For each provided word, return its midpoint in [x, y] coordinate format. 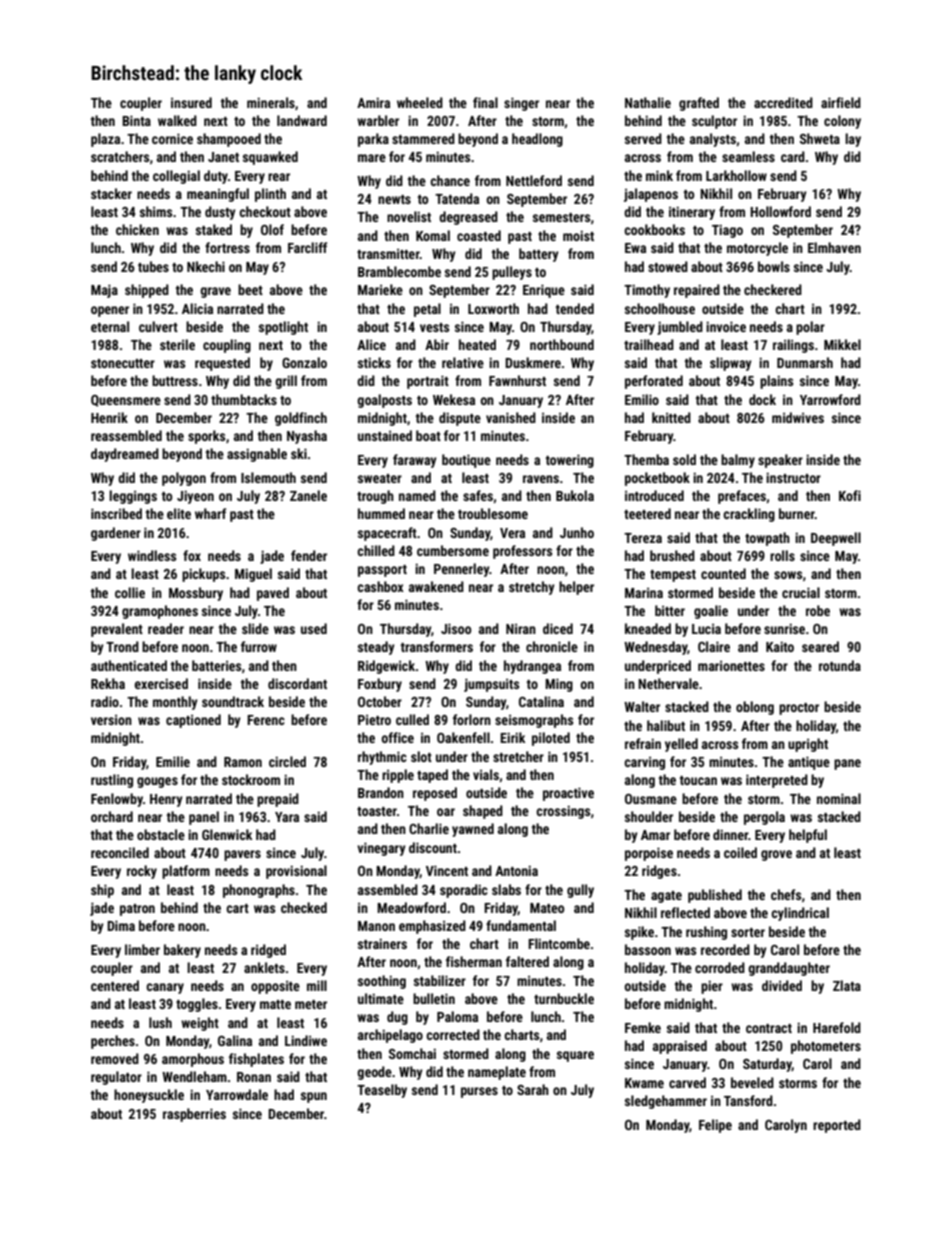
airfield [841, 102]
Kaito [780, 646]
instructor [793, 477]
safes [478, 495]
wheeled [420, 102]
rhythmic [382, 758]
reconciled [120, 852]
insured [191, 102]
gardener [116, 534]
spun [314, 1097]
